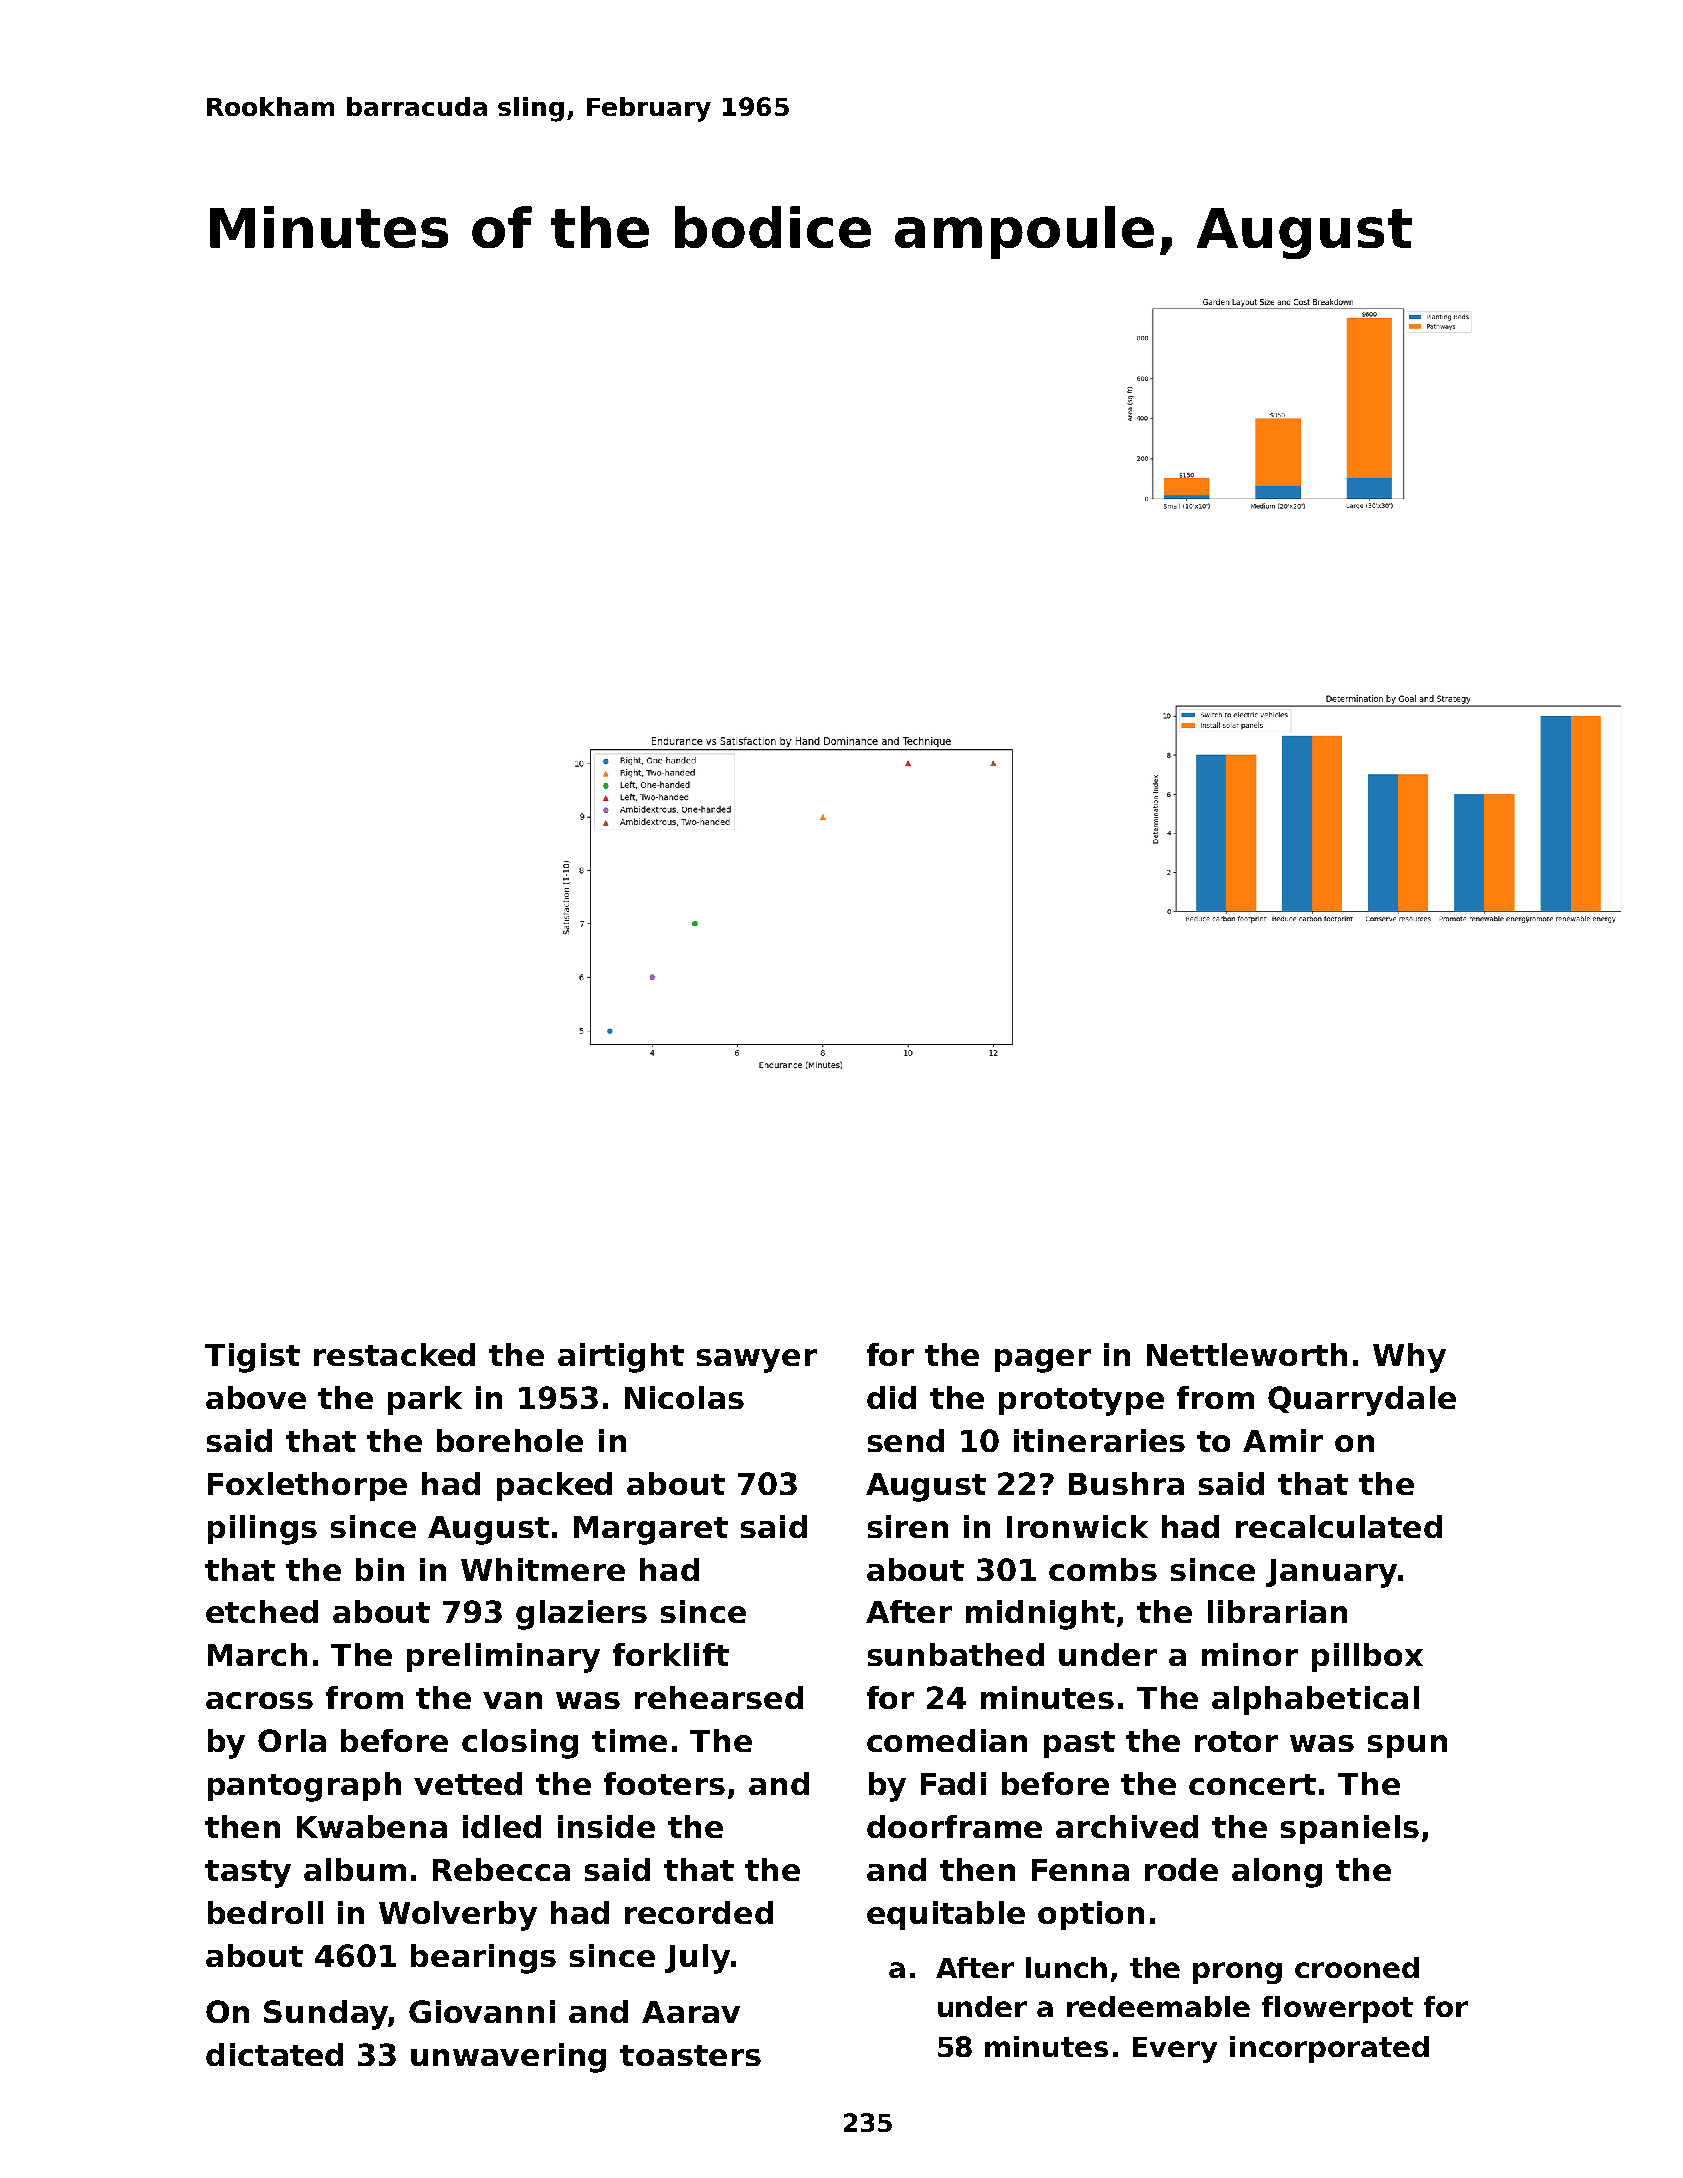 The width and height of the screenshot is (1683, 2178). What do you see at coordinates (684, 1397) in the screenshot?
I see `Nicolas` at bounding box center [684, 1397].
